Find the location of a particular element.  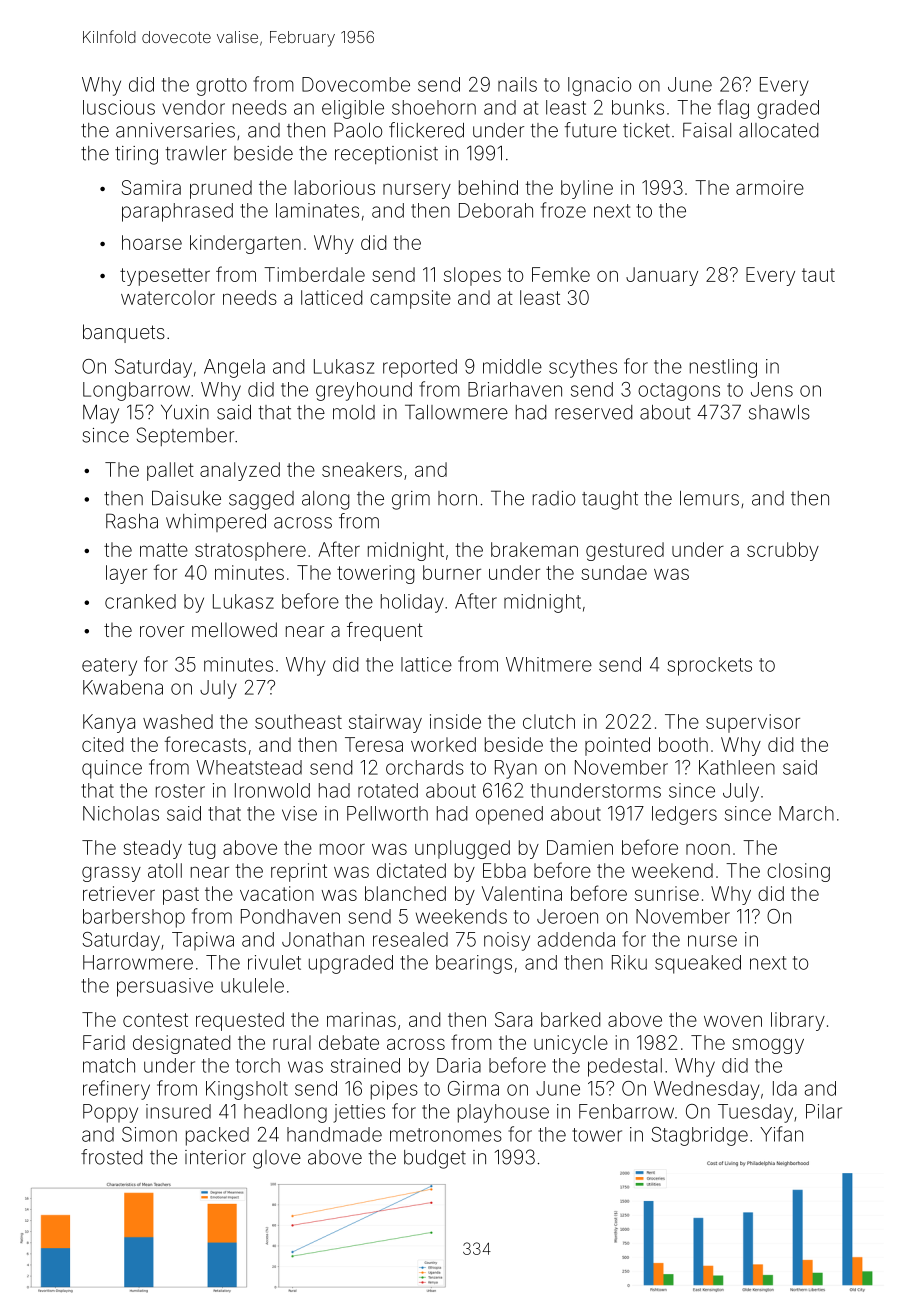

campsite is located at coordinates (410, 299).
